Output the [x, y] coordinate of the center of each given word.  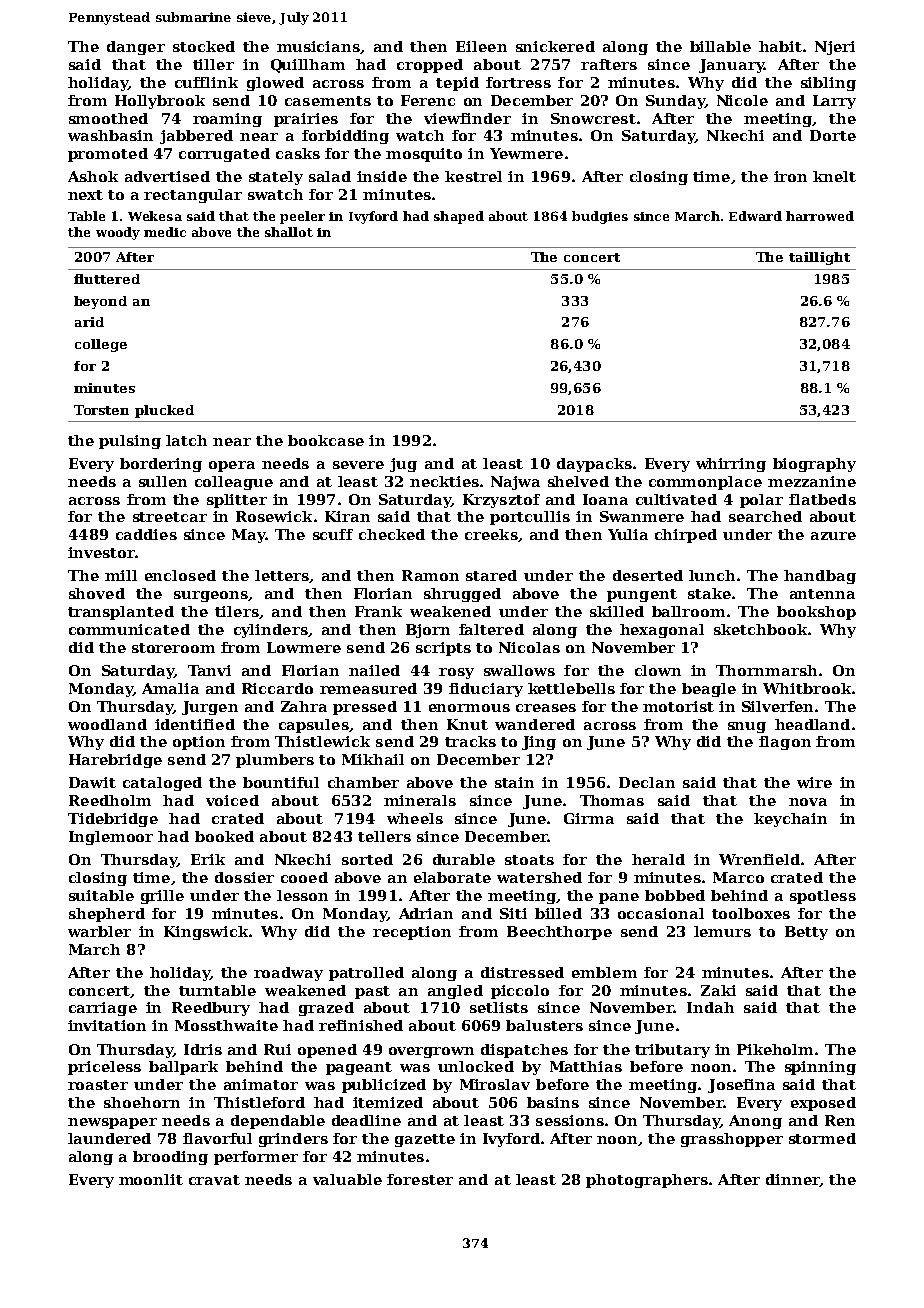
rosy [456, 673]
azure [833, 536]
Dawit [92, 782]
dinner [792, 1179]
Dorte [833, 135]
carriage [103, 1009]
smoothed [108, 118]
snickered [555, 46]
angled [455, 992]
